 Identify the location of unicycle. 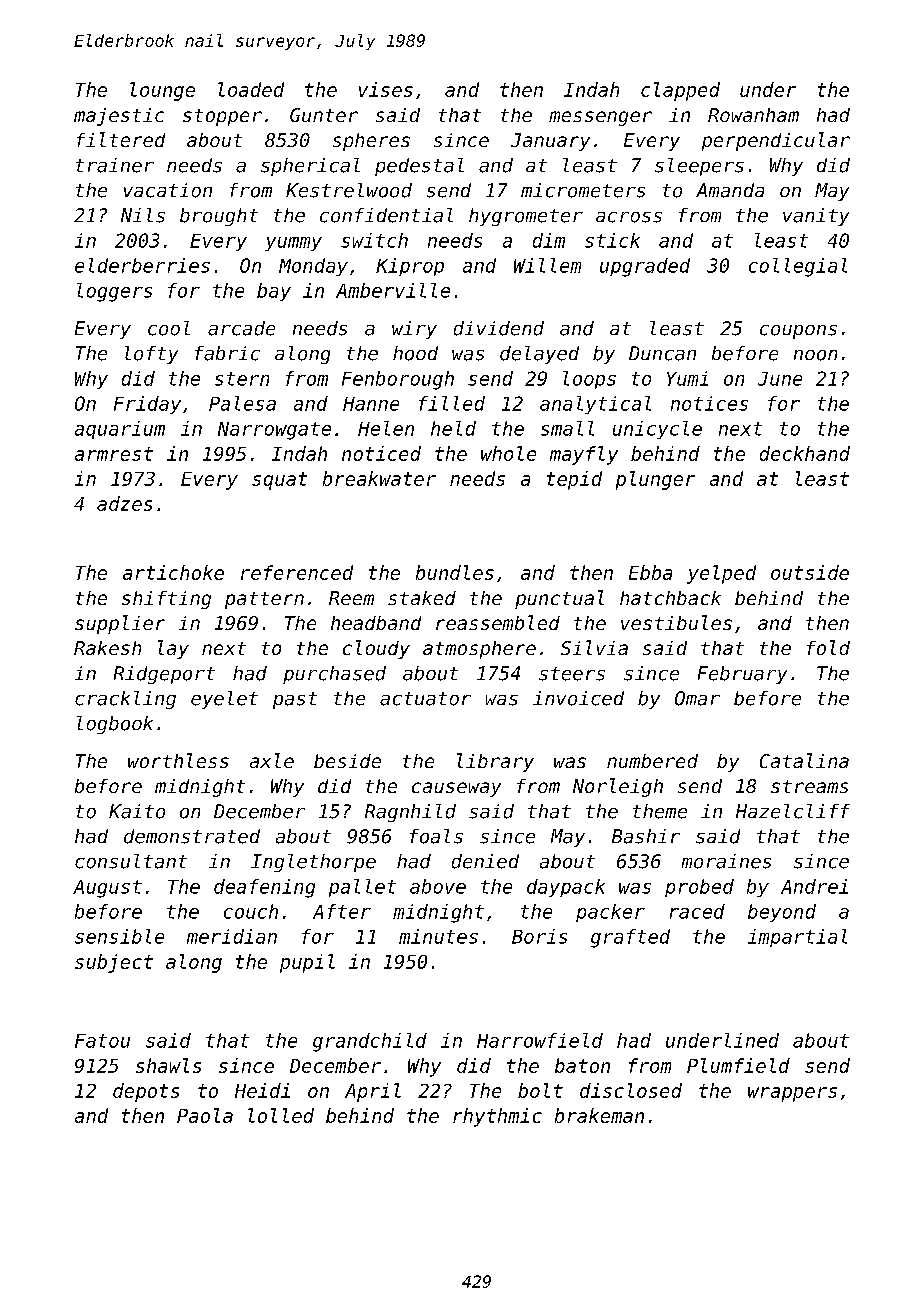
(657, 430).
